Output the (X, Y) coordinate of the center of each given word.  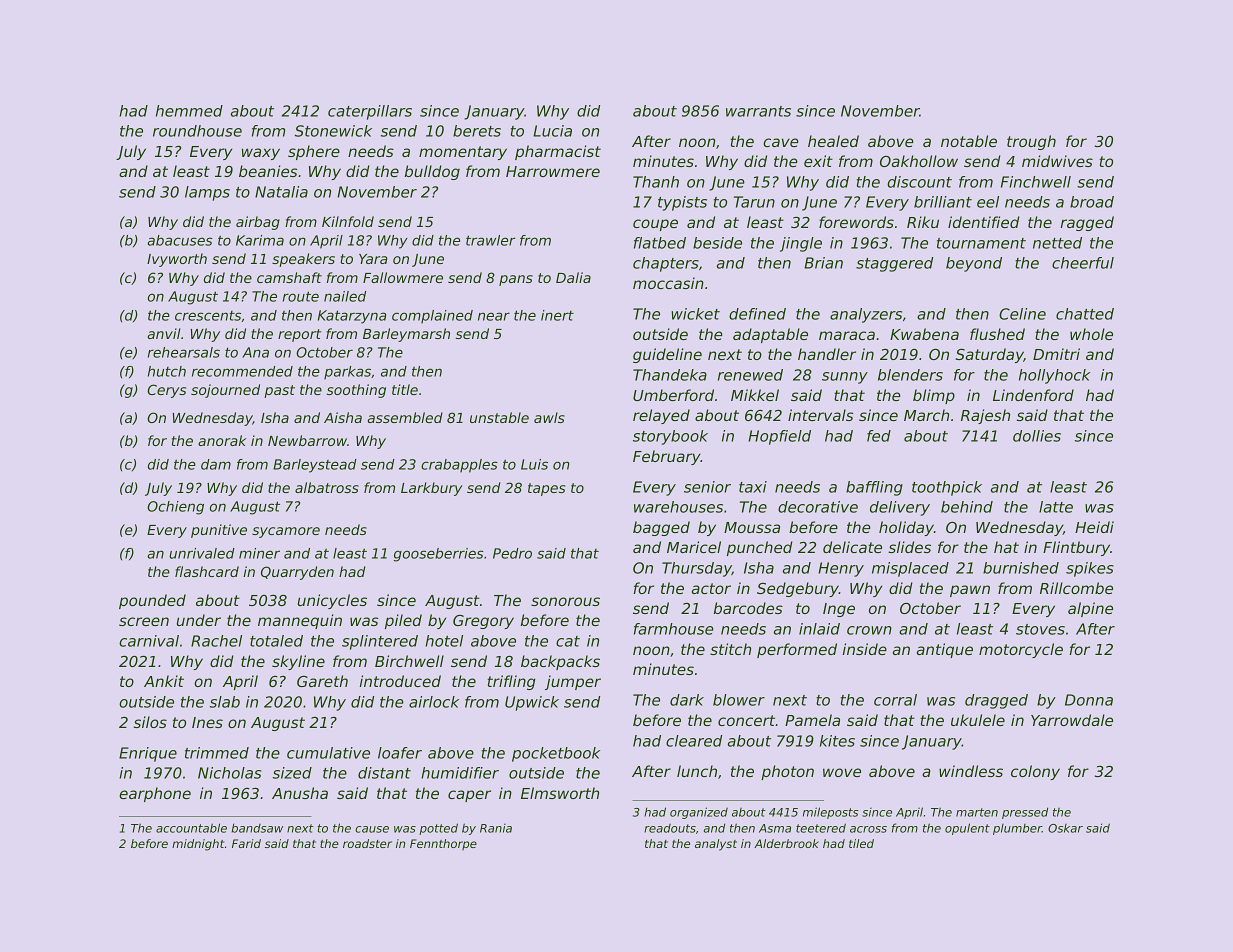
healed (833, 141)
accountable (191, 828)
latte (1056, 507)
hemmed (189, 111)
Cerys (166, 391)
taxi (753, 487)
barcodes (748, 608)
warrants (758, 111)
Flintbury (1076, 548)
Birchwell (409, 661)
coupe (655, 225)
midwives (1057, 161)
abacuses (180, 240)
